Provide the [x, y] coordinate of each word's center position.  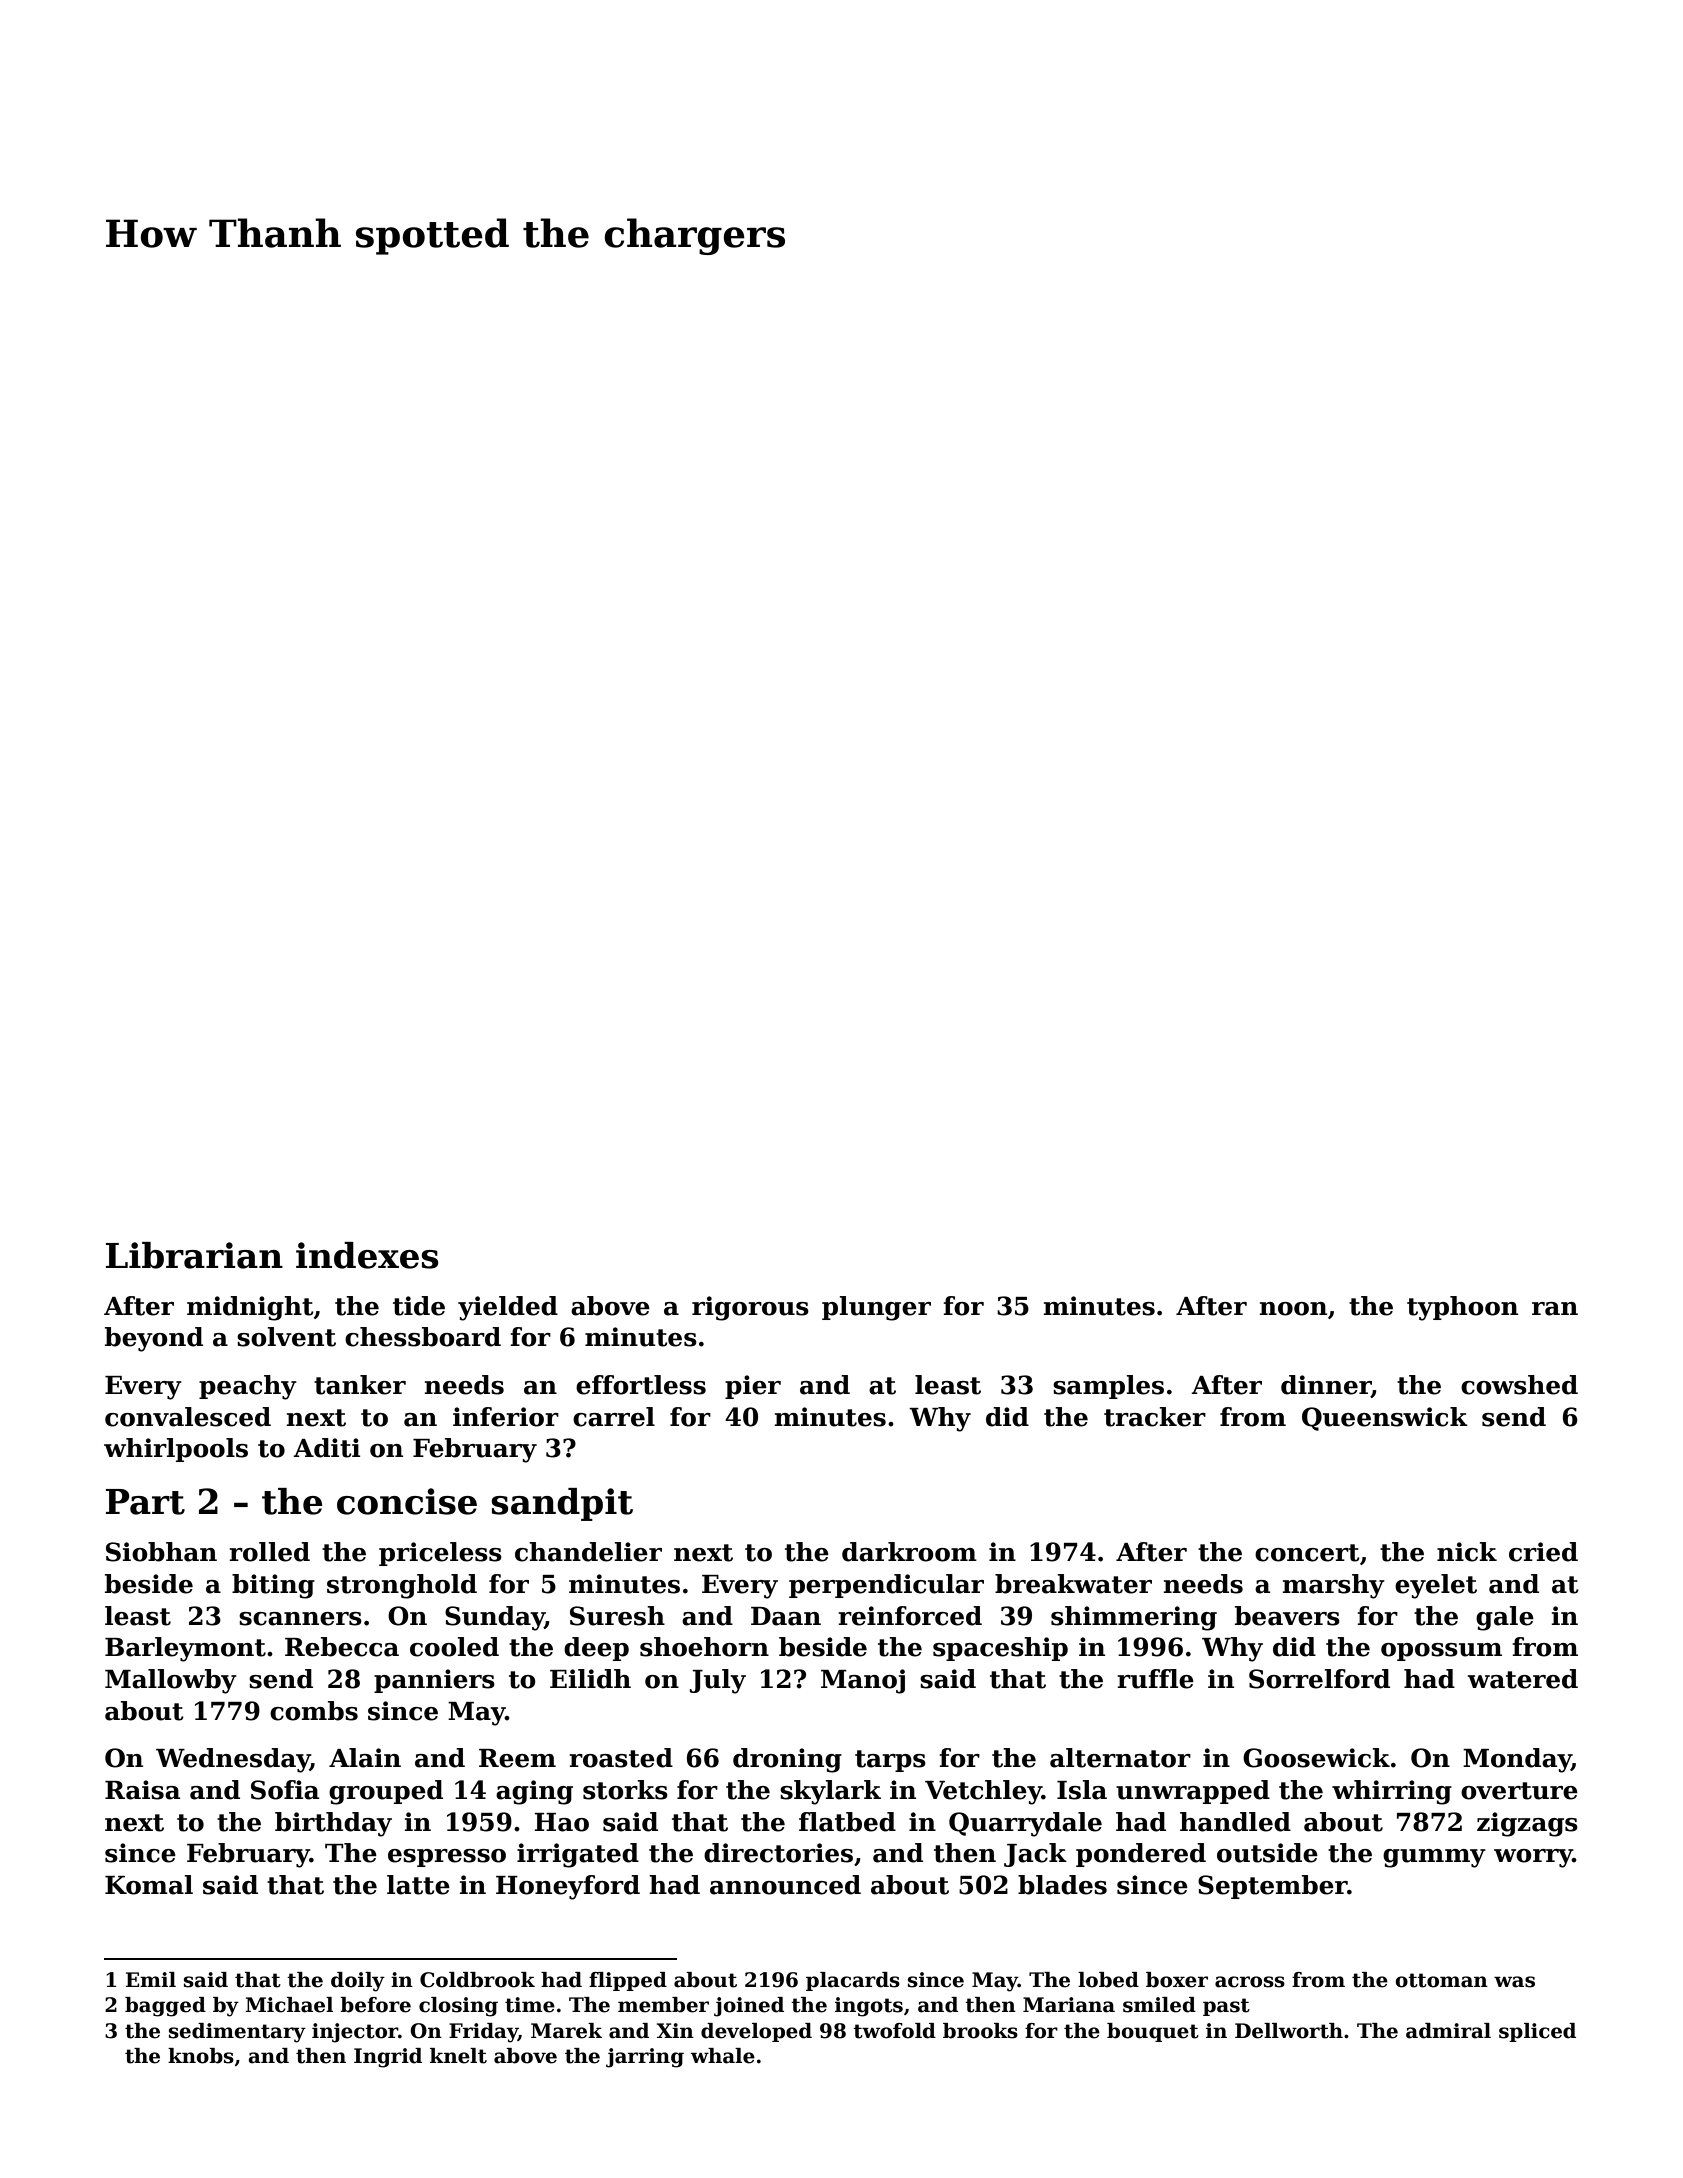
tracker [1155, 1417]
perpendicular [886, 1586]
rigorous [750, 1308]
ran [1555, 1309]
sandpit [562, 1504]
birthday [333, 1824]
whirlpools [176, 1450]
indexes [367, 1255]
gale [1505, 1618]
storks [625, 1790]
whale [722, 2056]
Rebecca [342, 1647]
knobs [201, 2056]
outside [1267, 1853]
